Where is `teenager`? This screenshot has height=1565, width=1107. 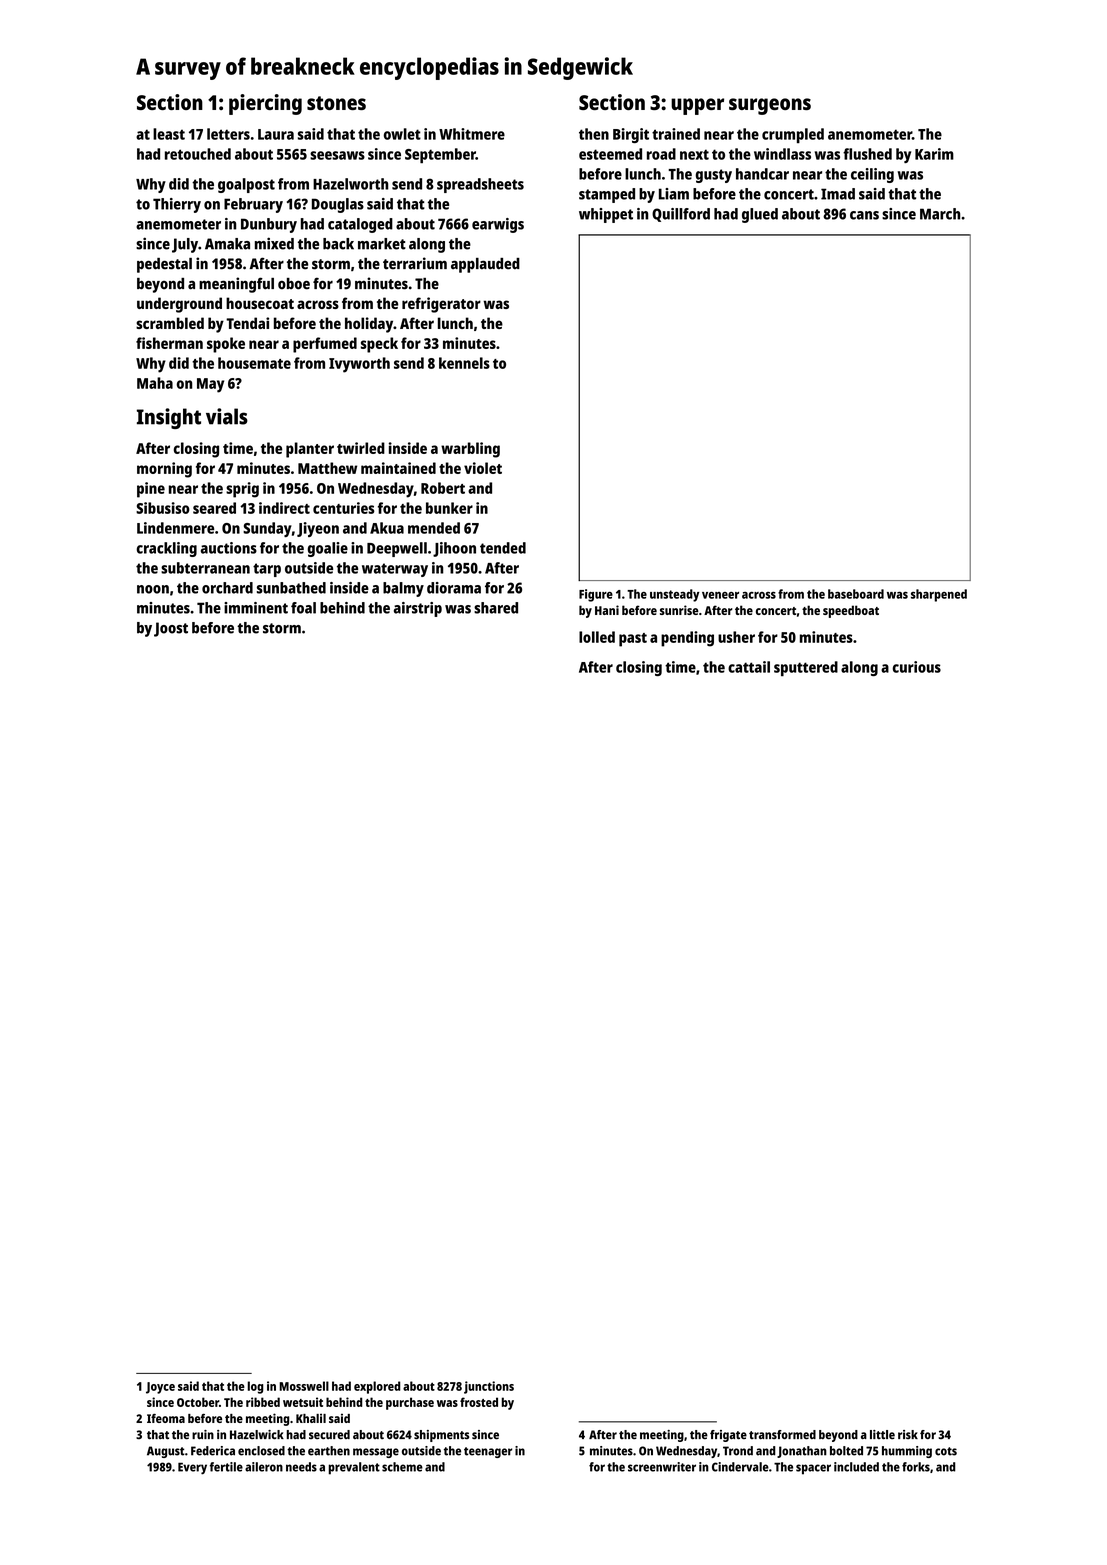
teenager is located at coordinates (488, 1452).
